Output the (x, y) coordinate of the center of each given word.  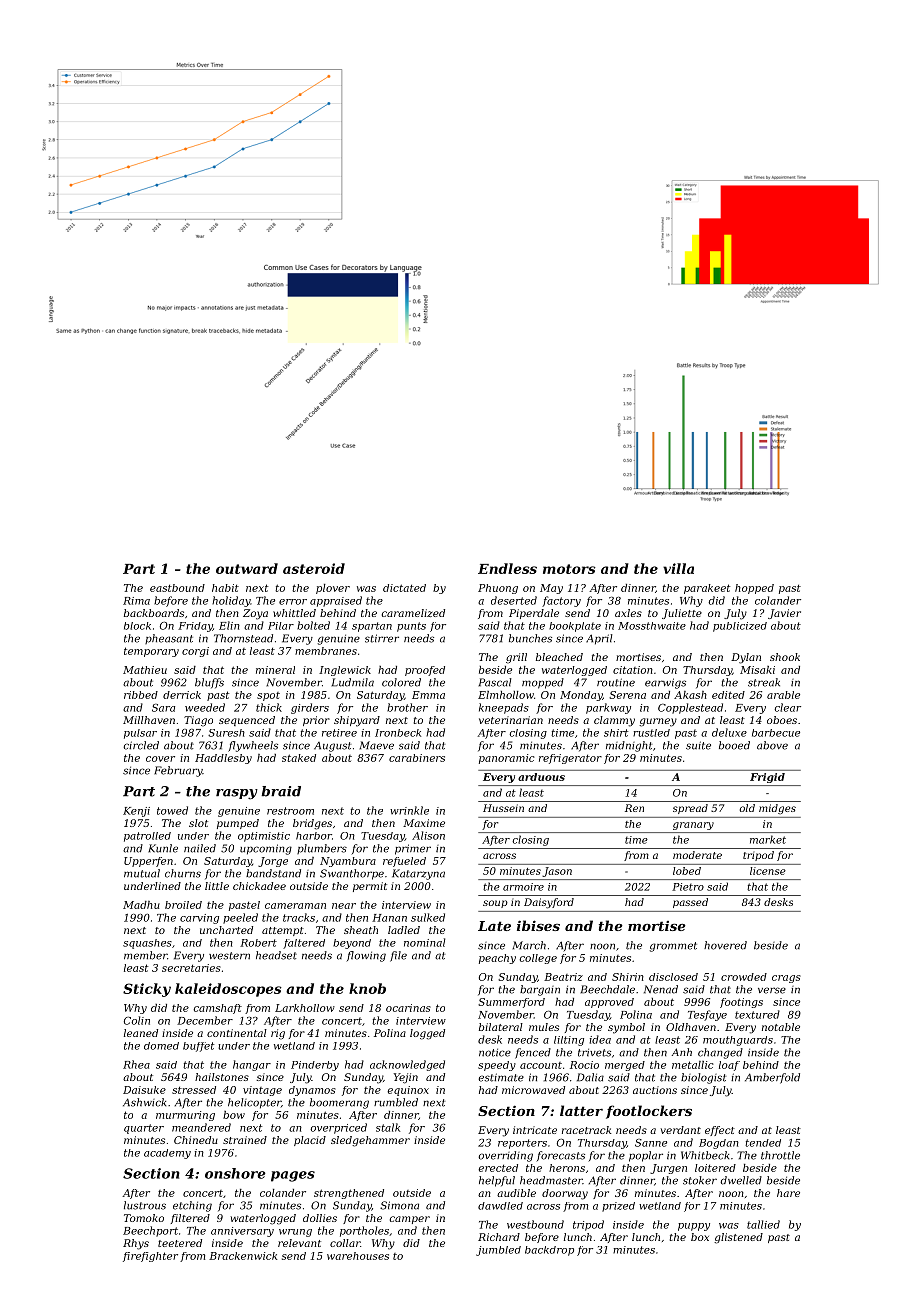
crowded (744, 977)
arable (783, 695)
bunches (530, 638)
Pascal (495, 682)
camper (410, 1220)
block (137, 626)
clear (787, 707)
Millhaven (149, 720)
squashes (147, 944)
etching (192, 1206)
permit (370, 887)
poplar (646, 1156)
